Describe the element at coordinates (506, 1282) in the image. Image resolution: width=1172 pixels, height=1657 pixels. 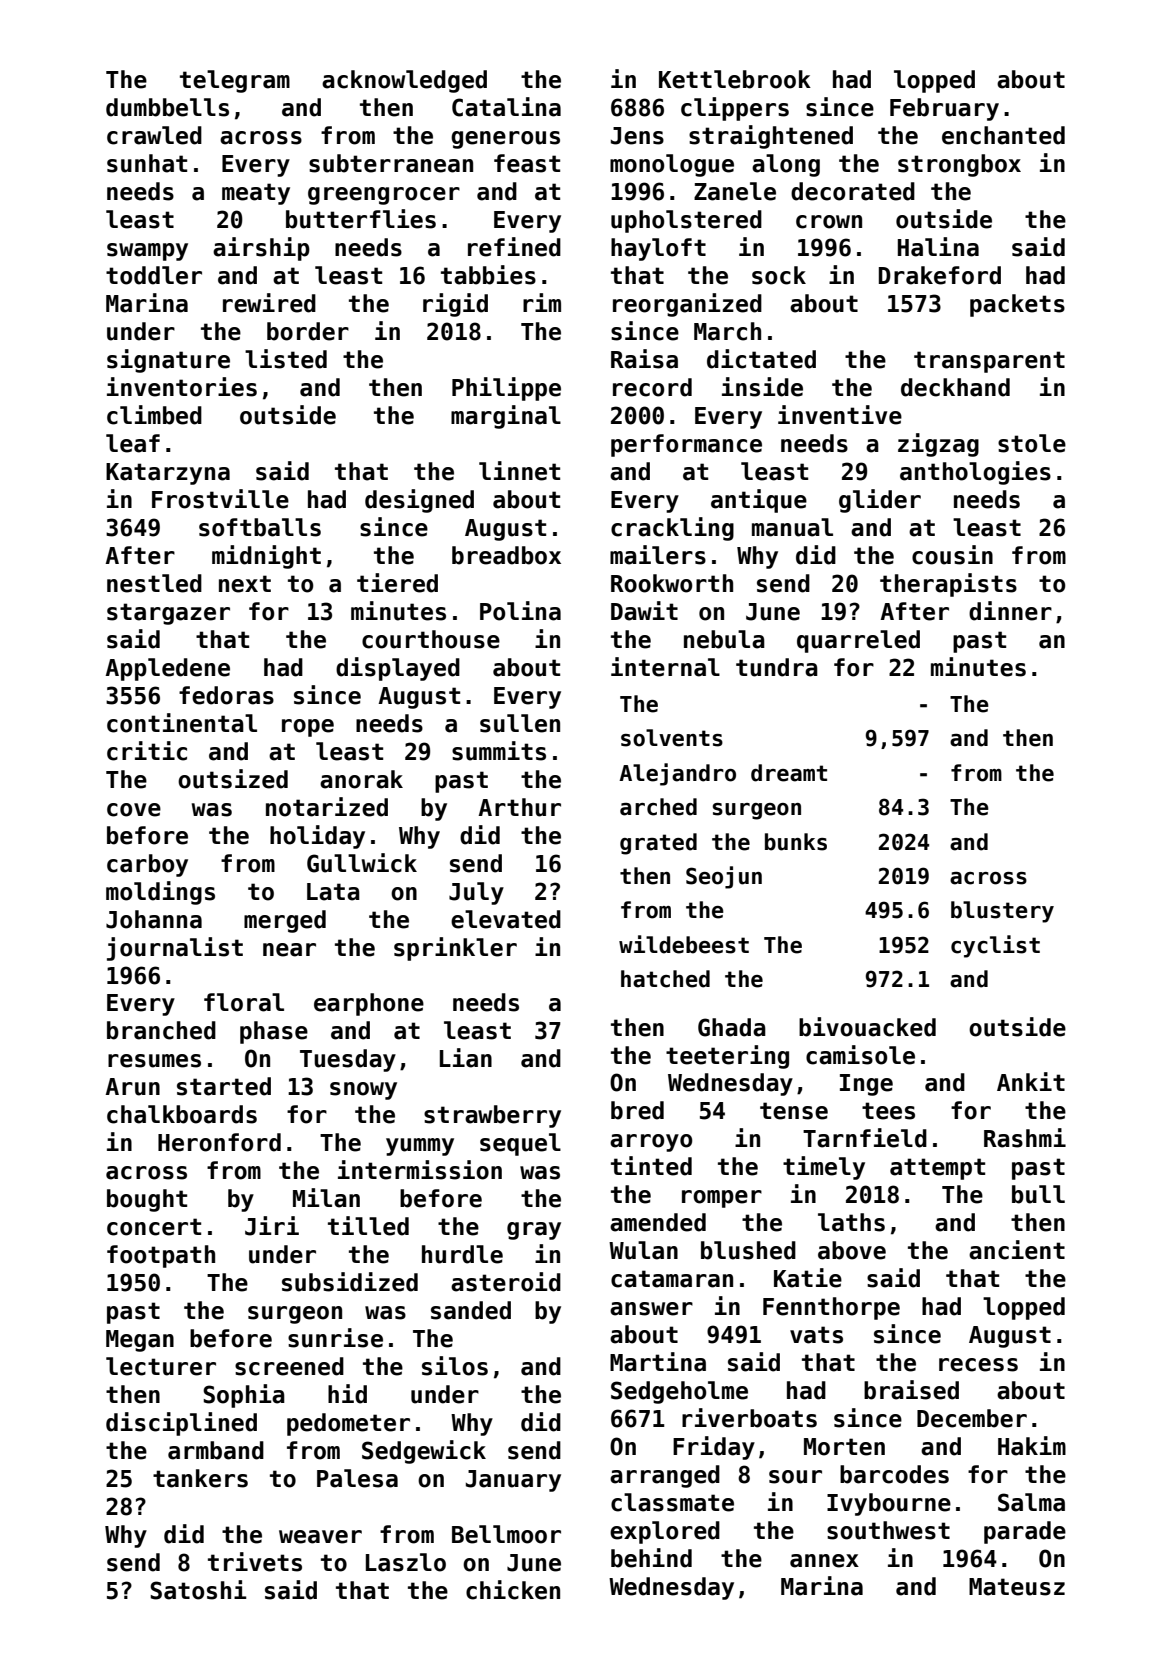
I see `asteroid` at that location.
